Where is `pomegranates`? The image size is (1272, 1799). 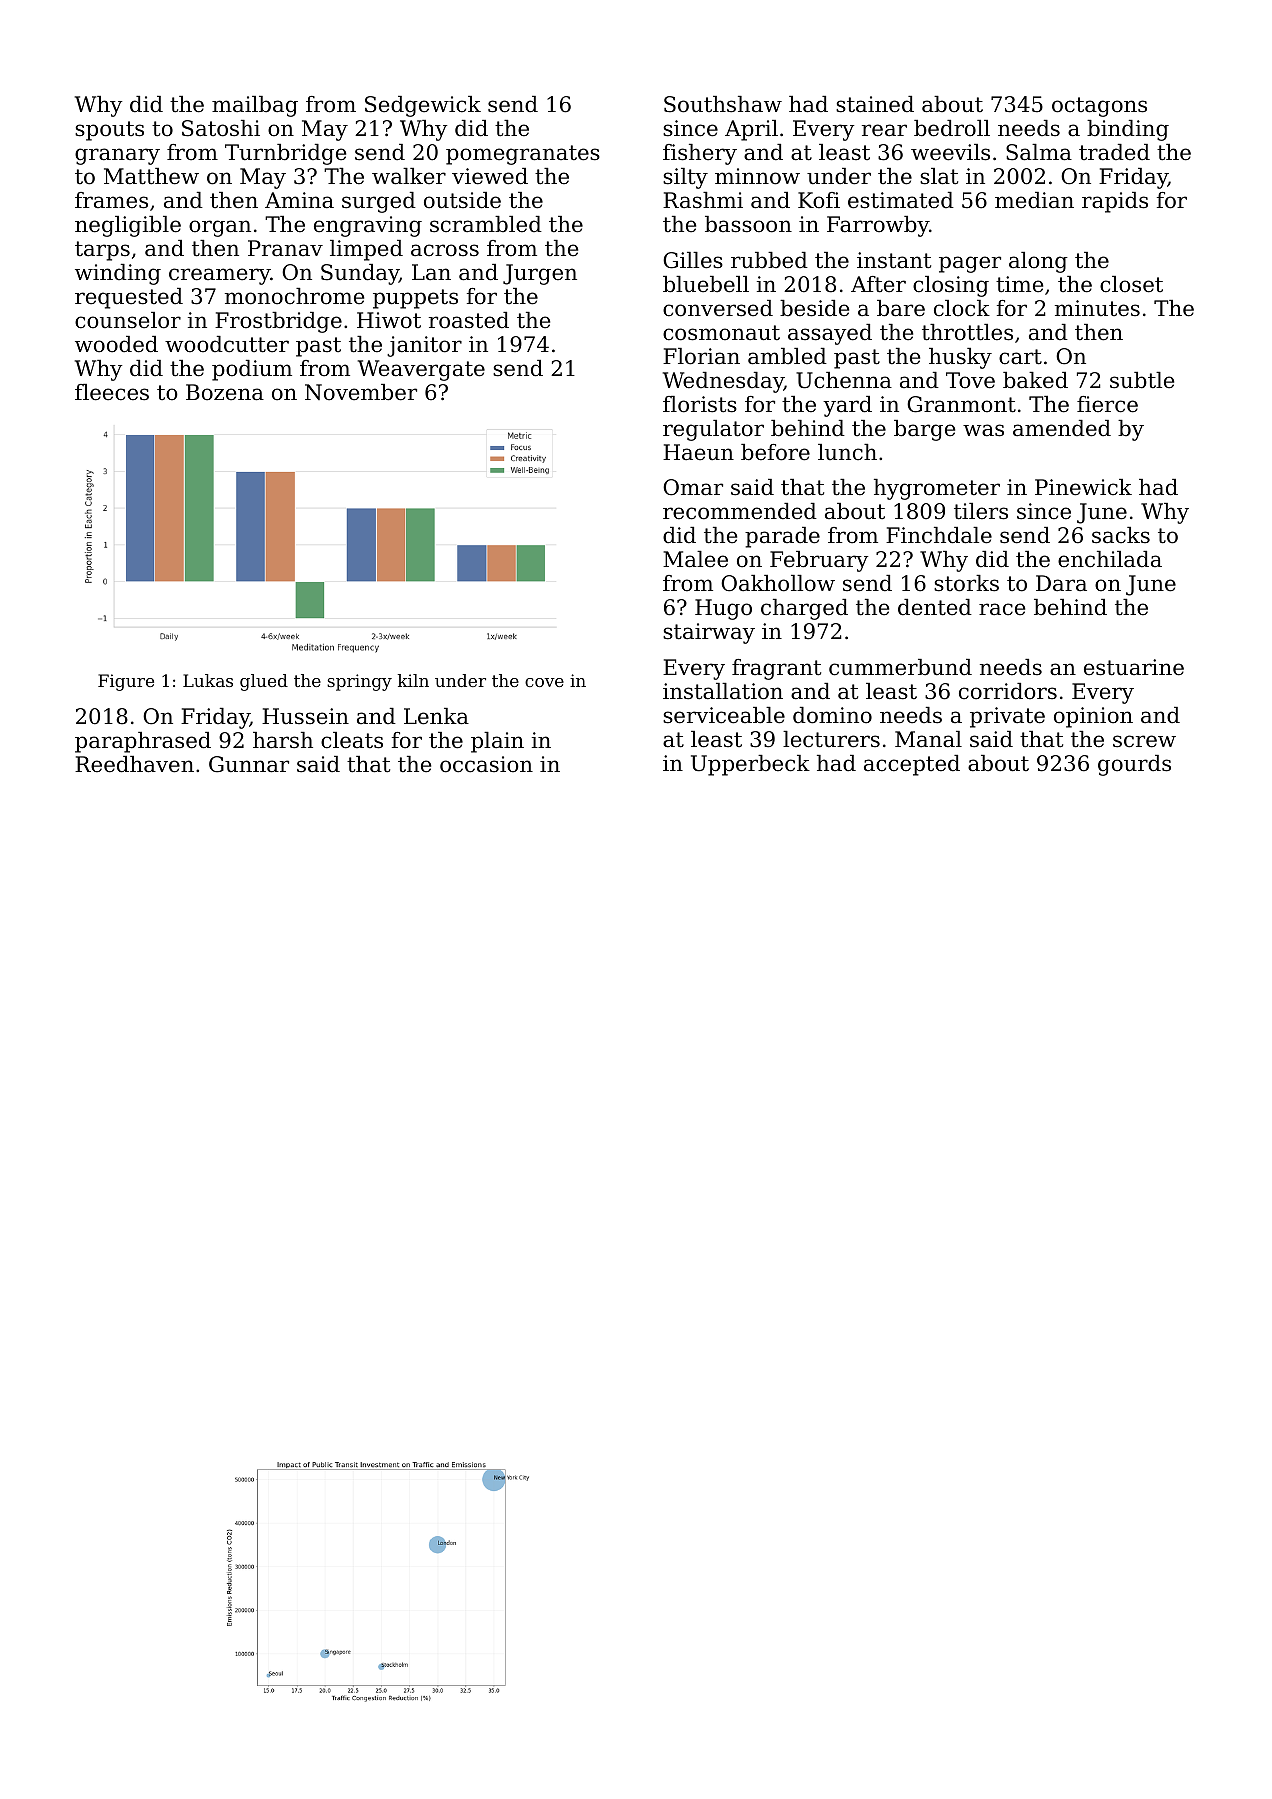
pomegranates is located at coordinates (523, 155).
